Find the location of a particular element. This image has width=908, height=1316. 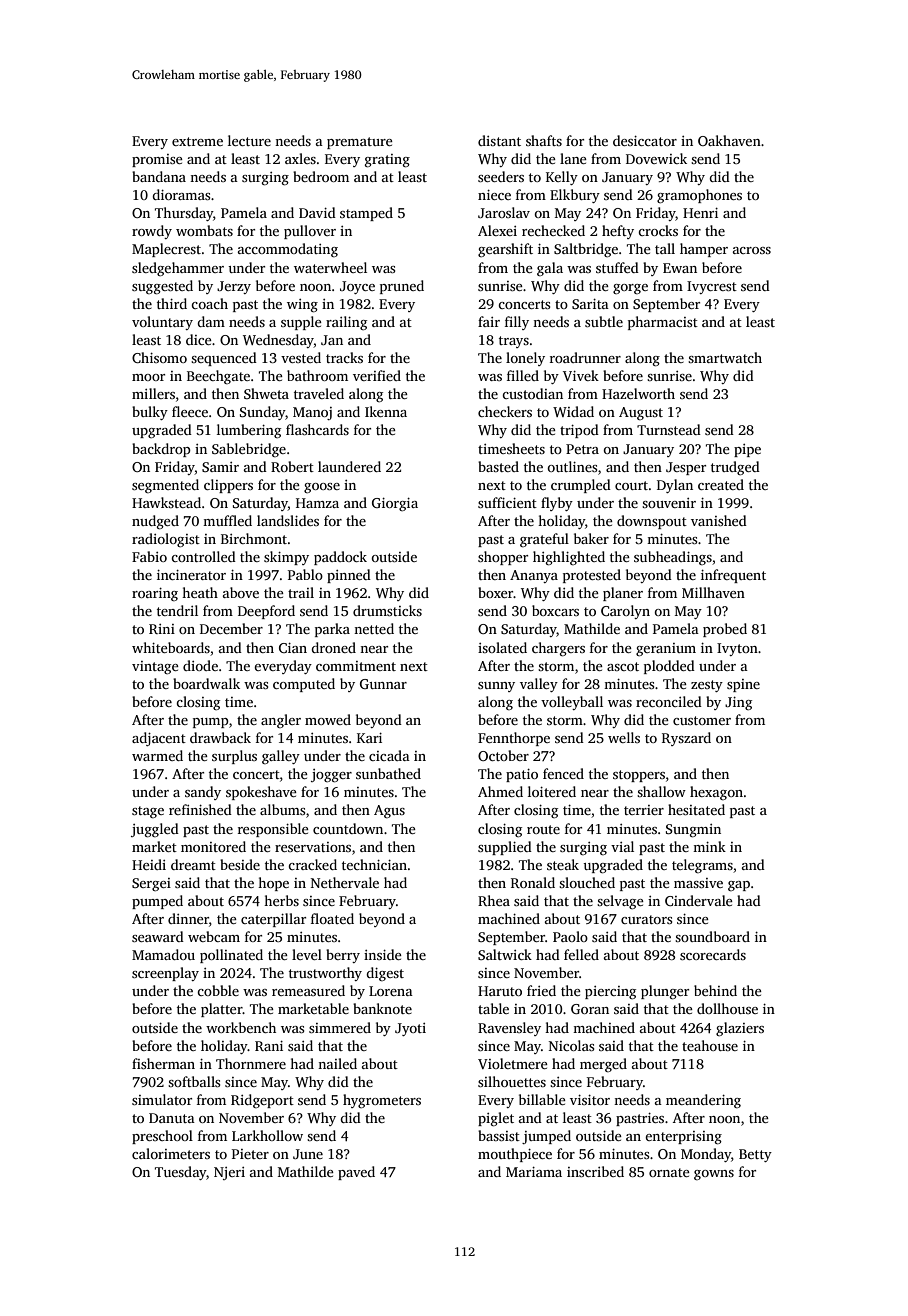

remeasured is located at coordinates (308, 990).
